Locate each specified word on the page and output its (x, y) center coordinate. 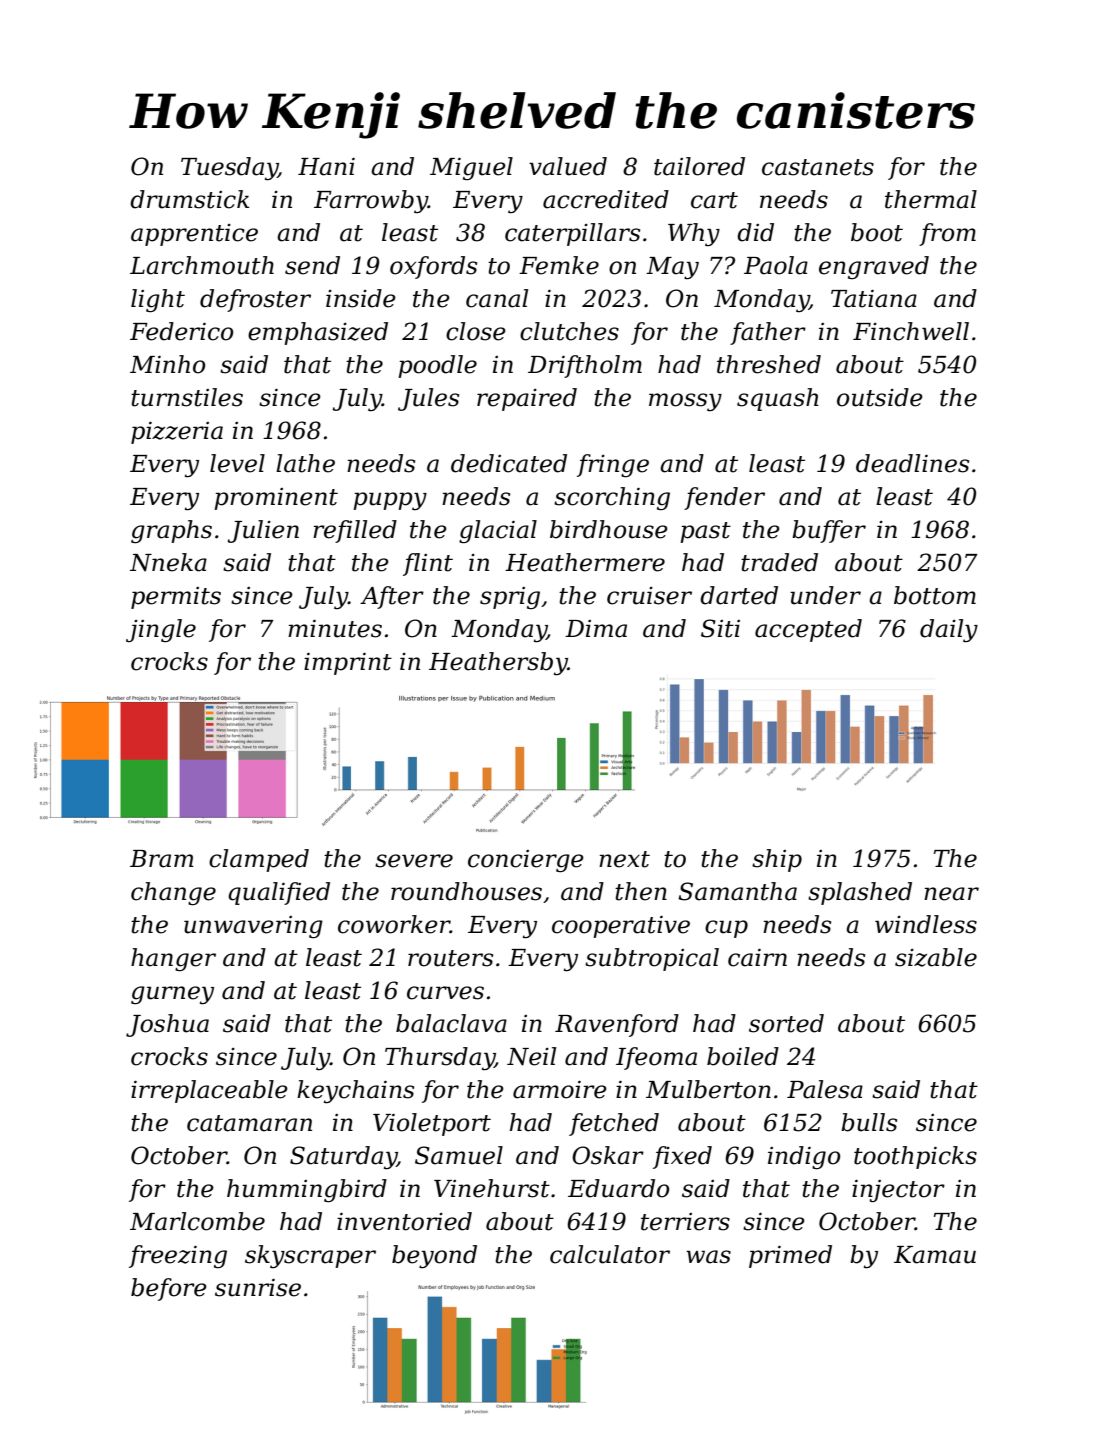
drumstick (189, 199)
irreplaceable (209, 1091)
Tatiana (874, 298)
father (768, 333)
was (708, 1257)
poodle (437, 366)
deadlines (912, 463)
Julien (263, 531)
